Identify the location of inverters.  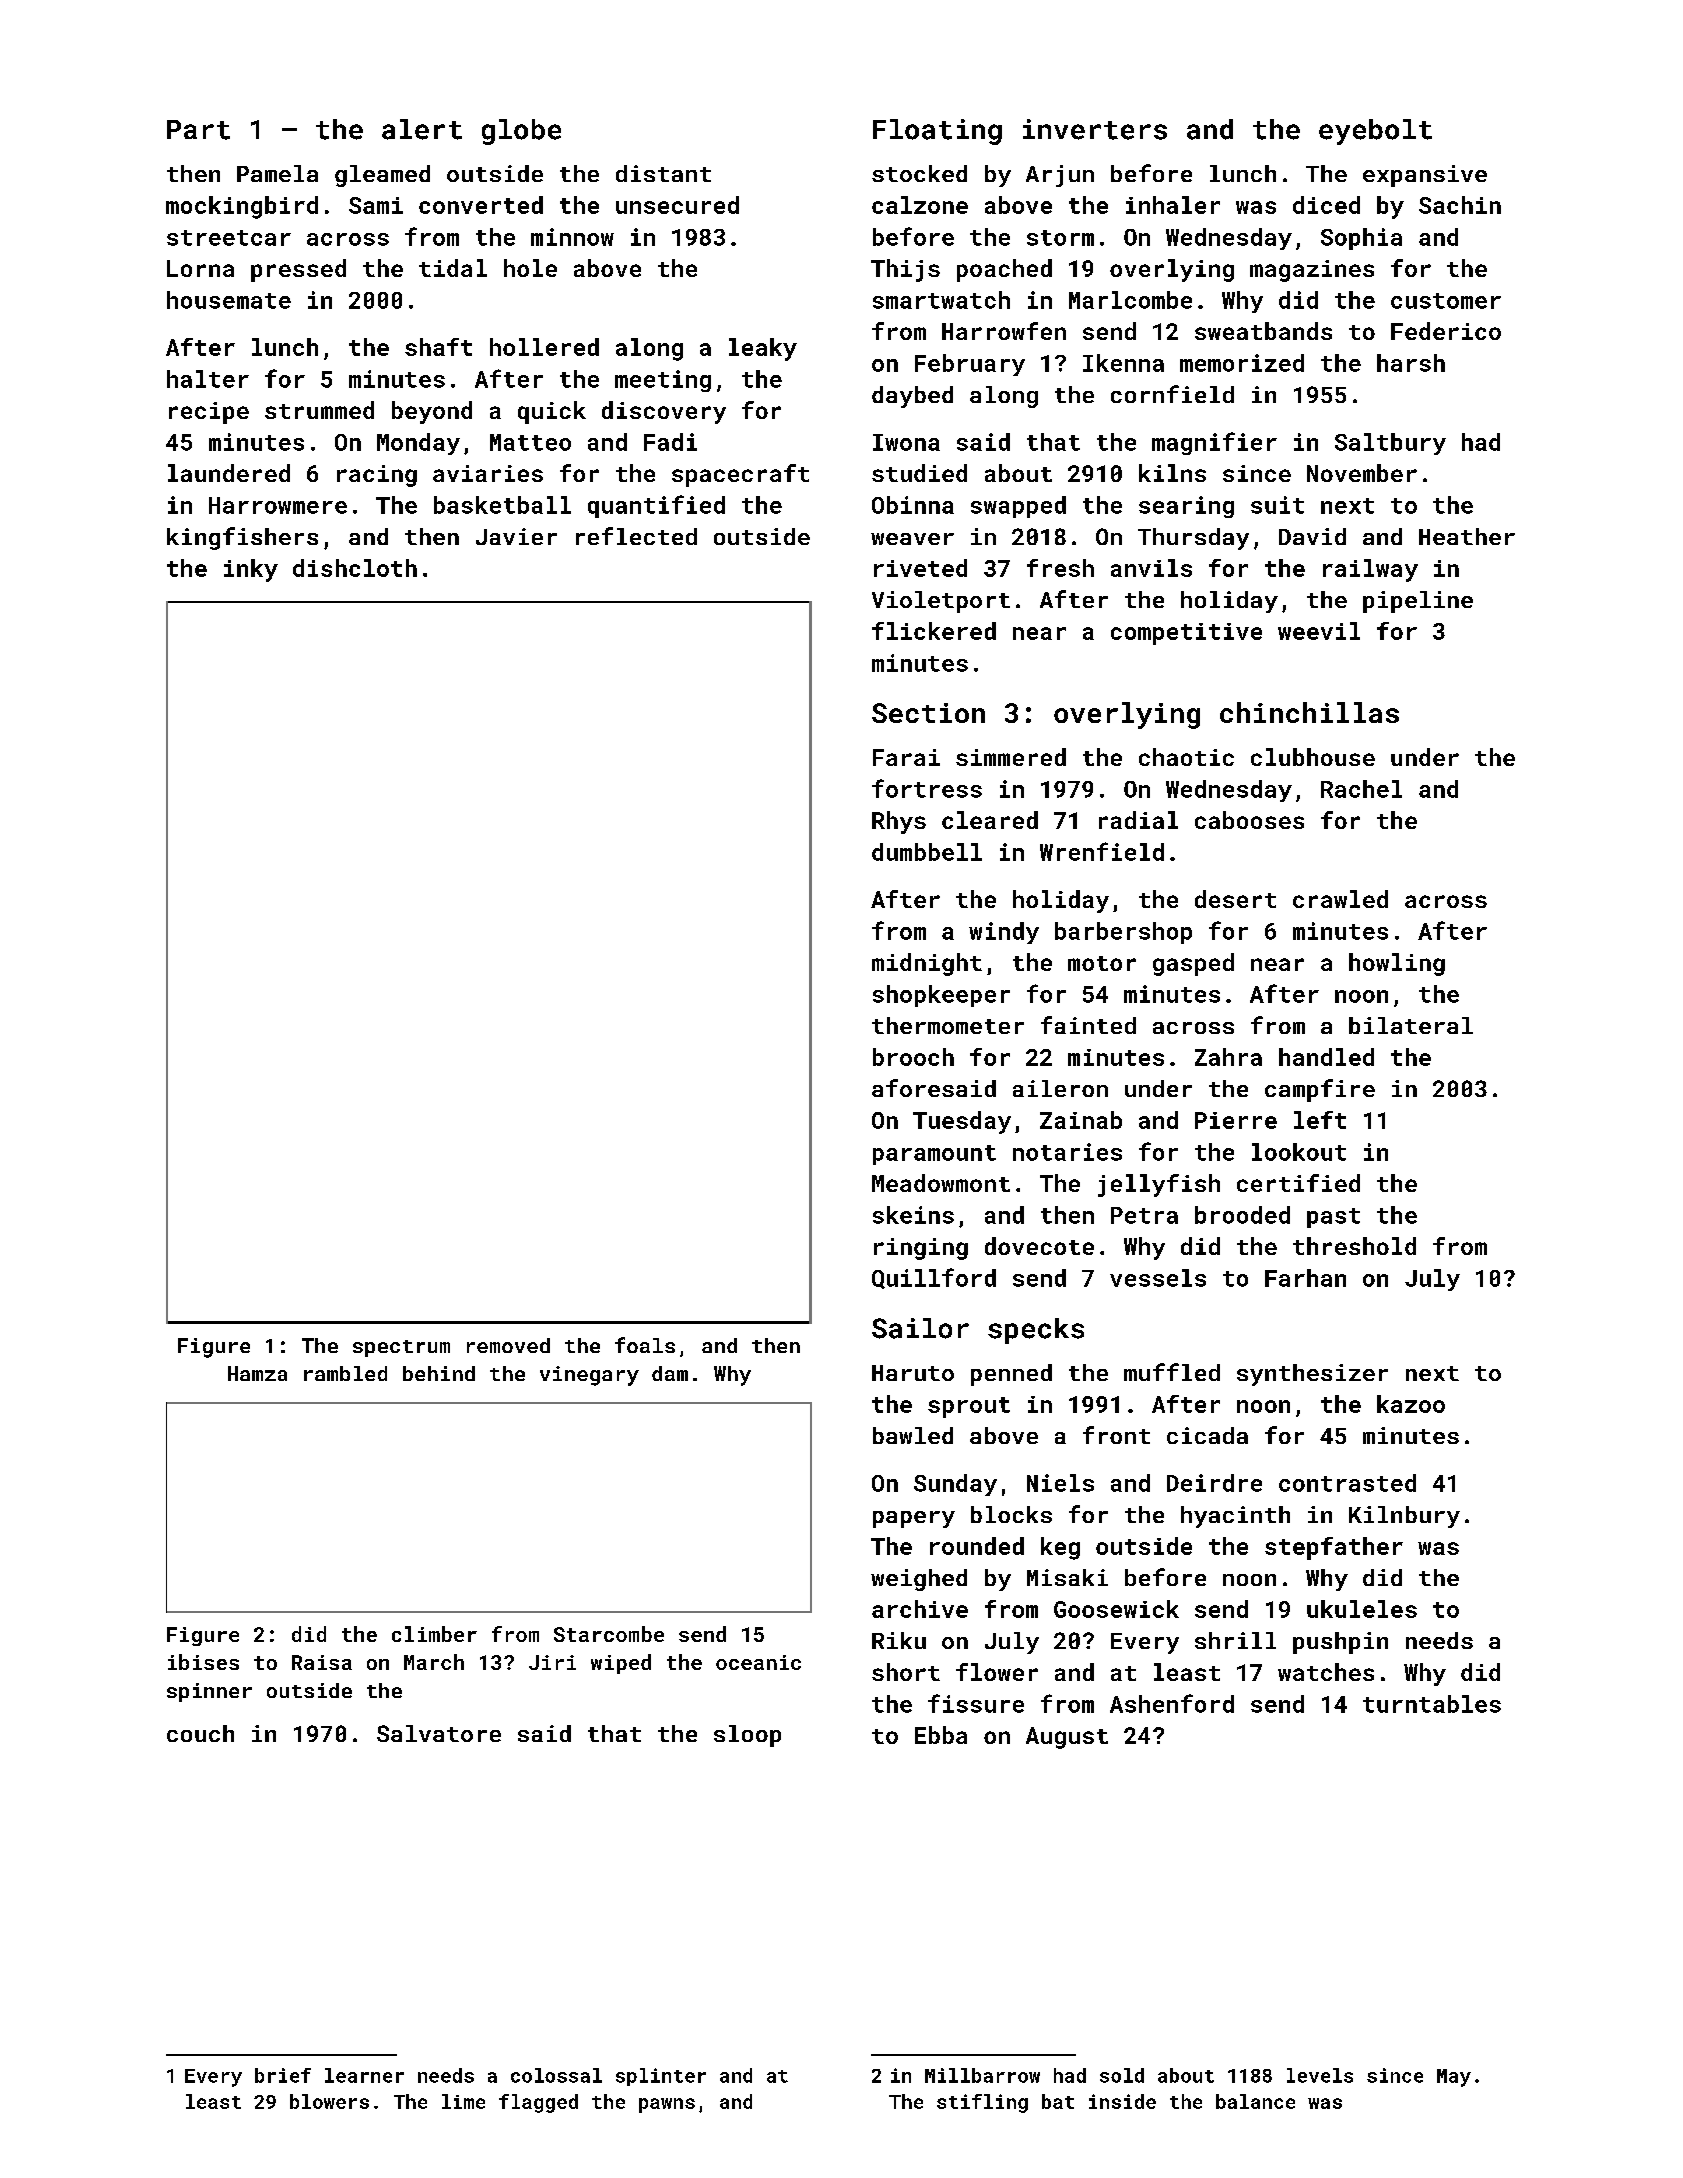
(1095, 129).
